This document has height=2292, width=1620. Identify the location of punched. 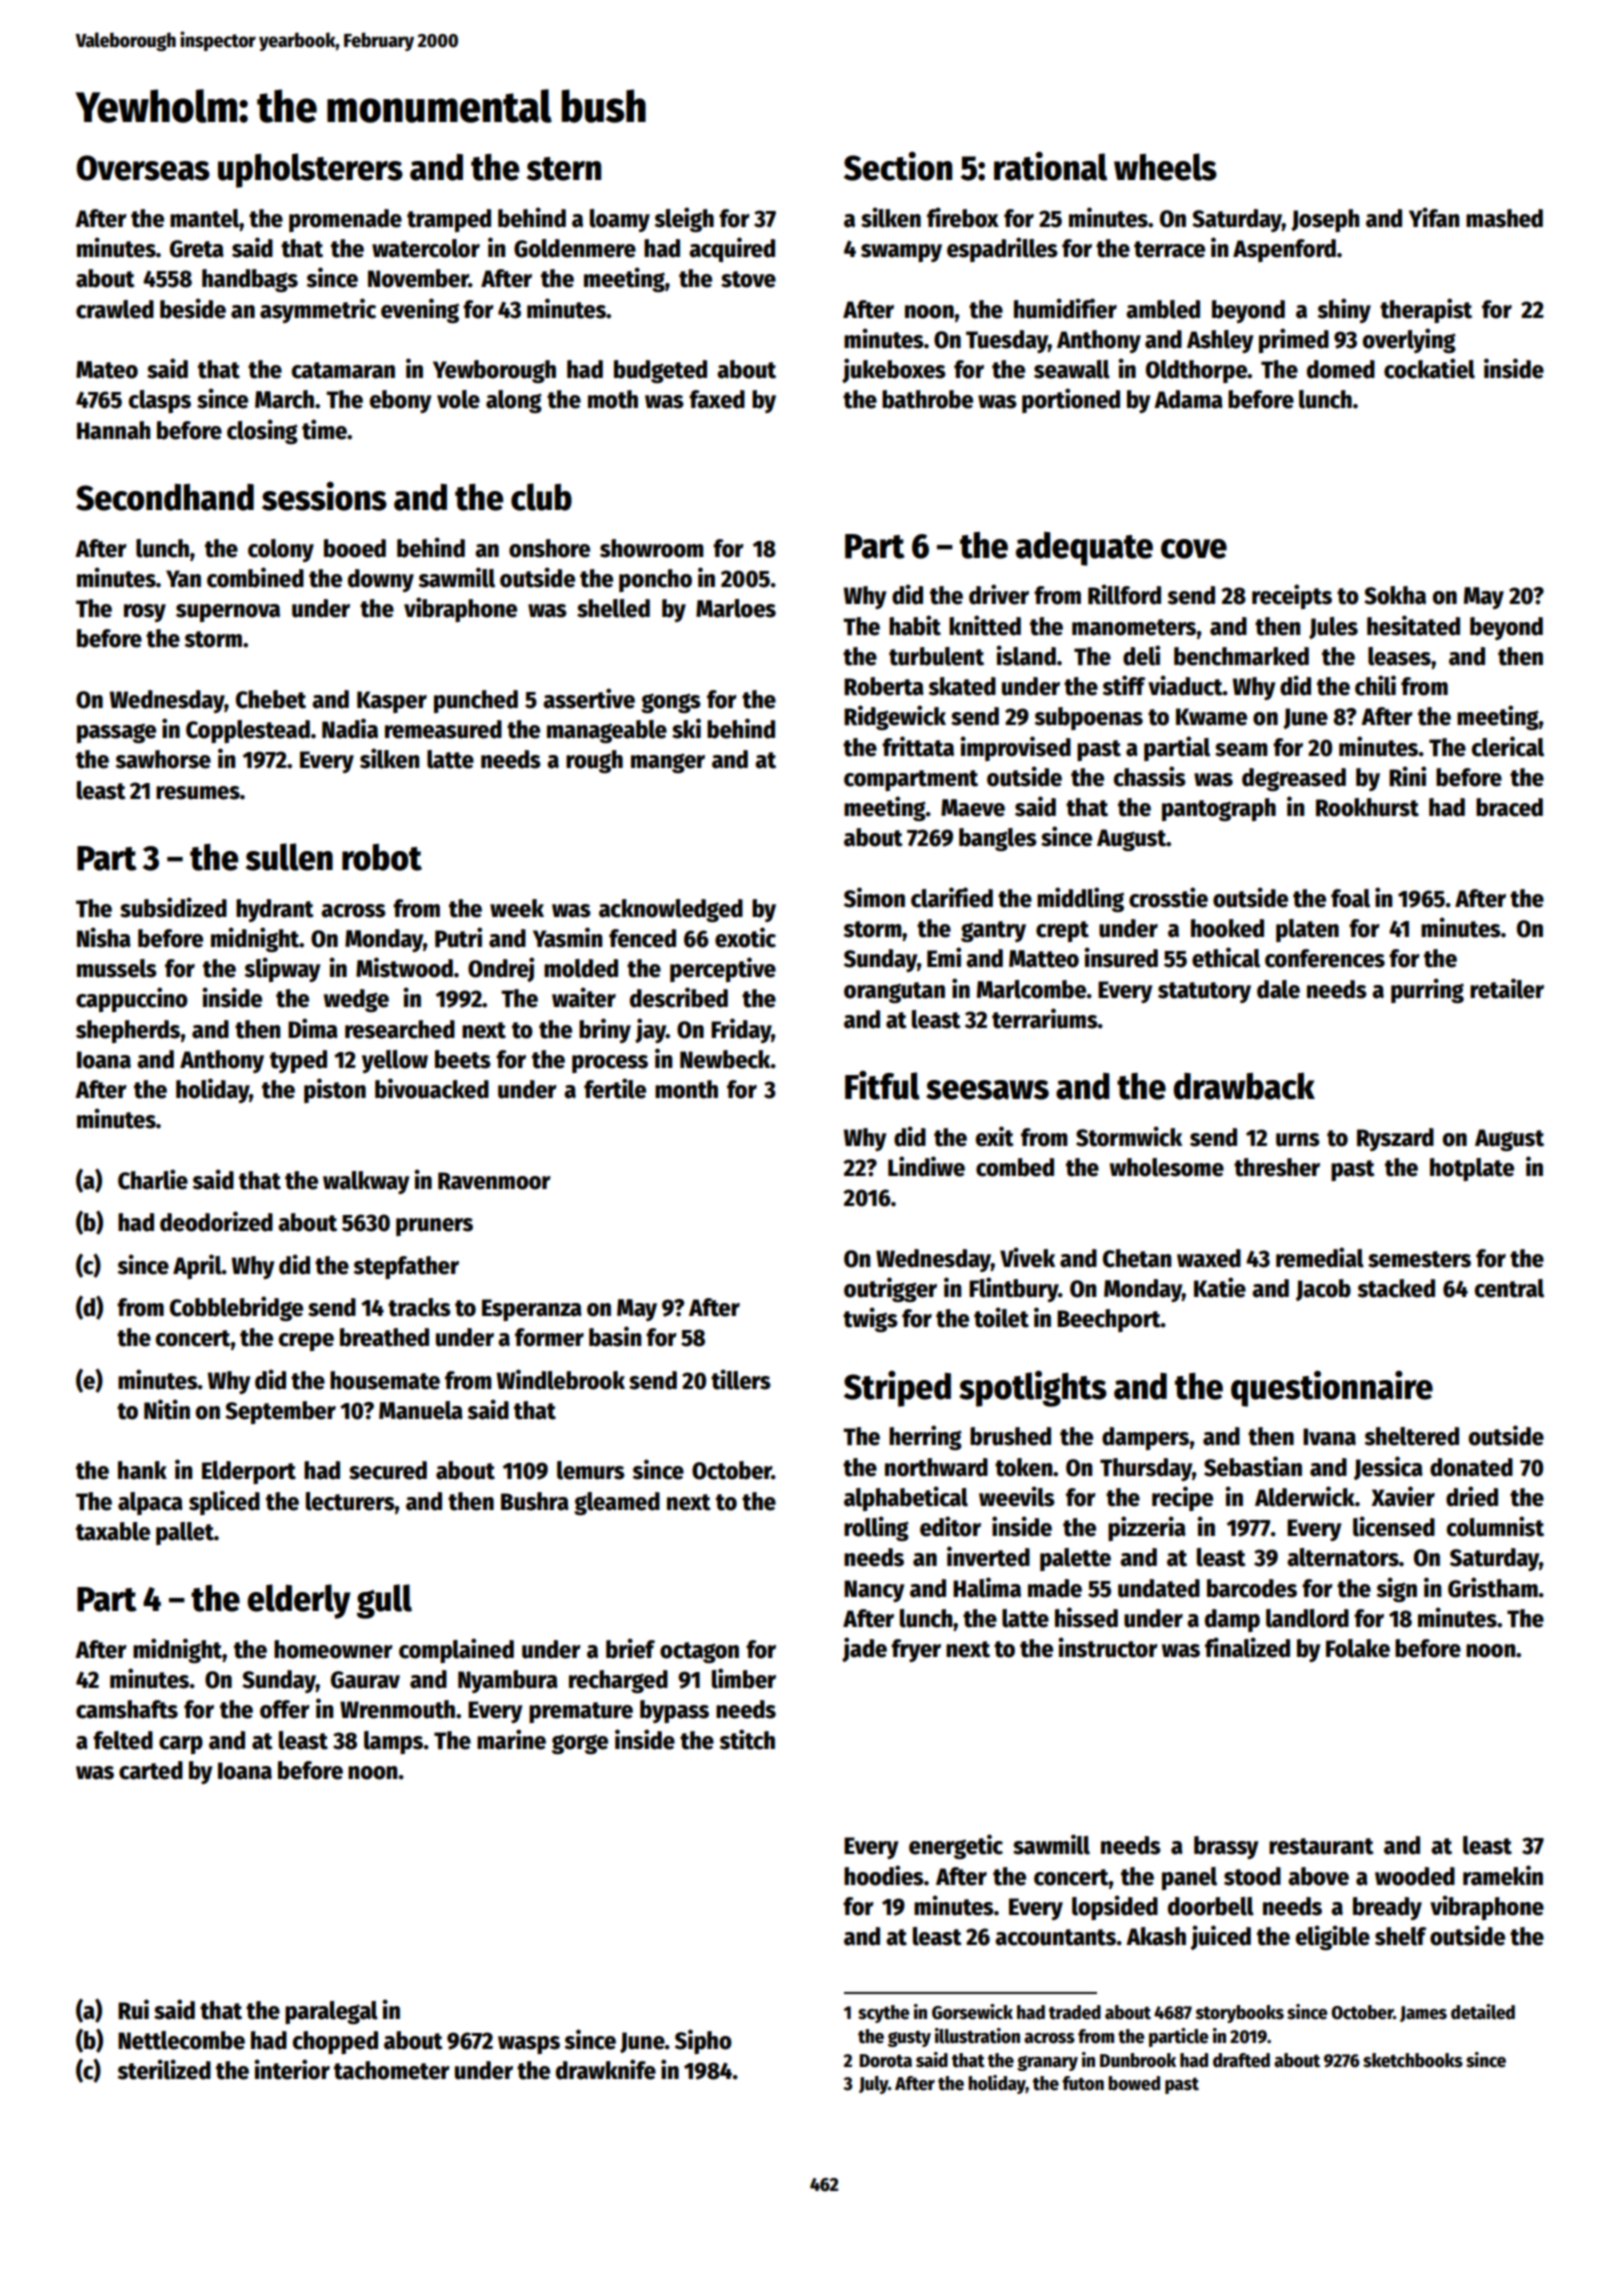
(476, 701).
